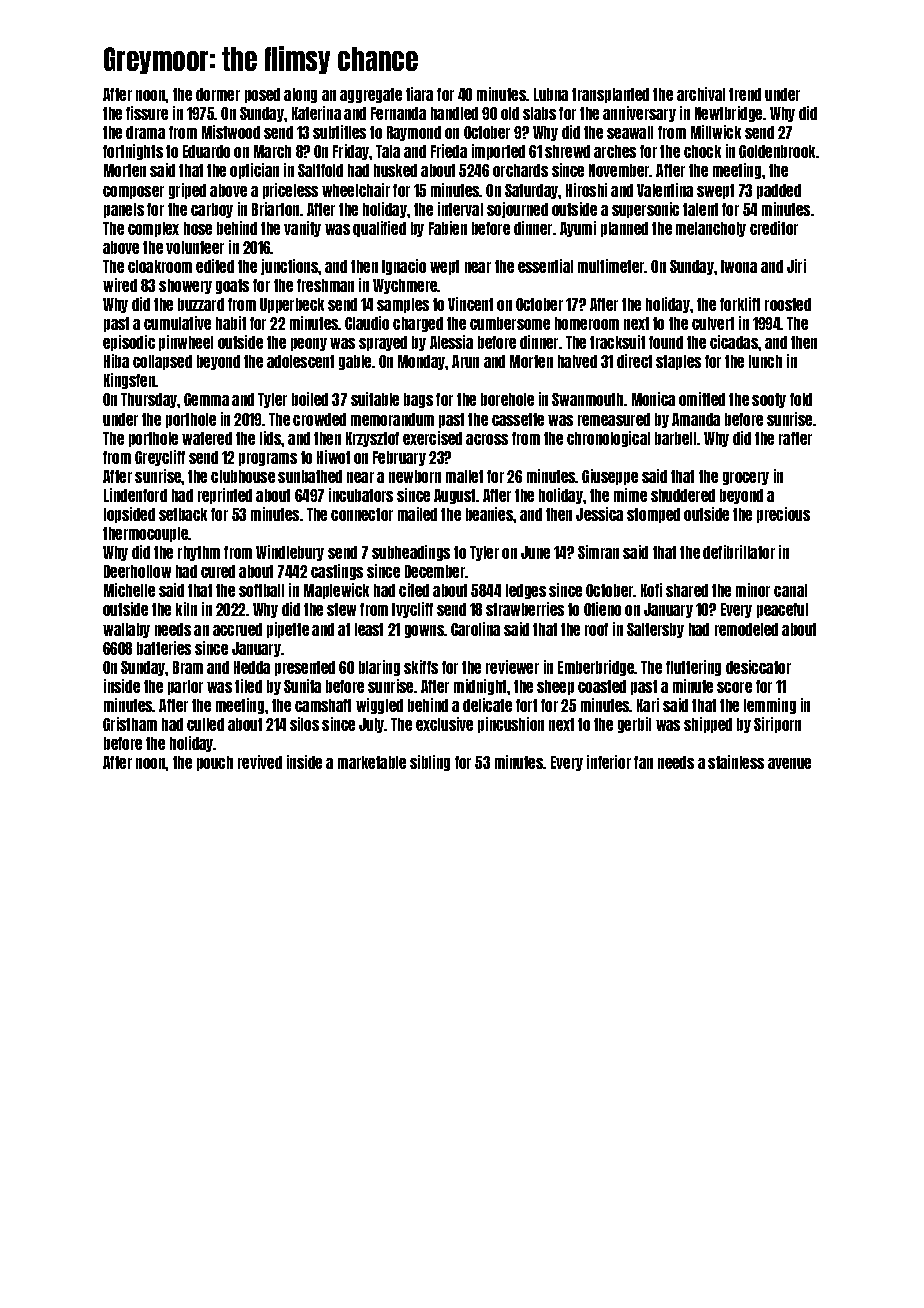 This screenshot has width=924, height=1308. What do you see at coordinates (779, 191) in the screenshot?
I see `padded` at bounding box center [779, 191].
